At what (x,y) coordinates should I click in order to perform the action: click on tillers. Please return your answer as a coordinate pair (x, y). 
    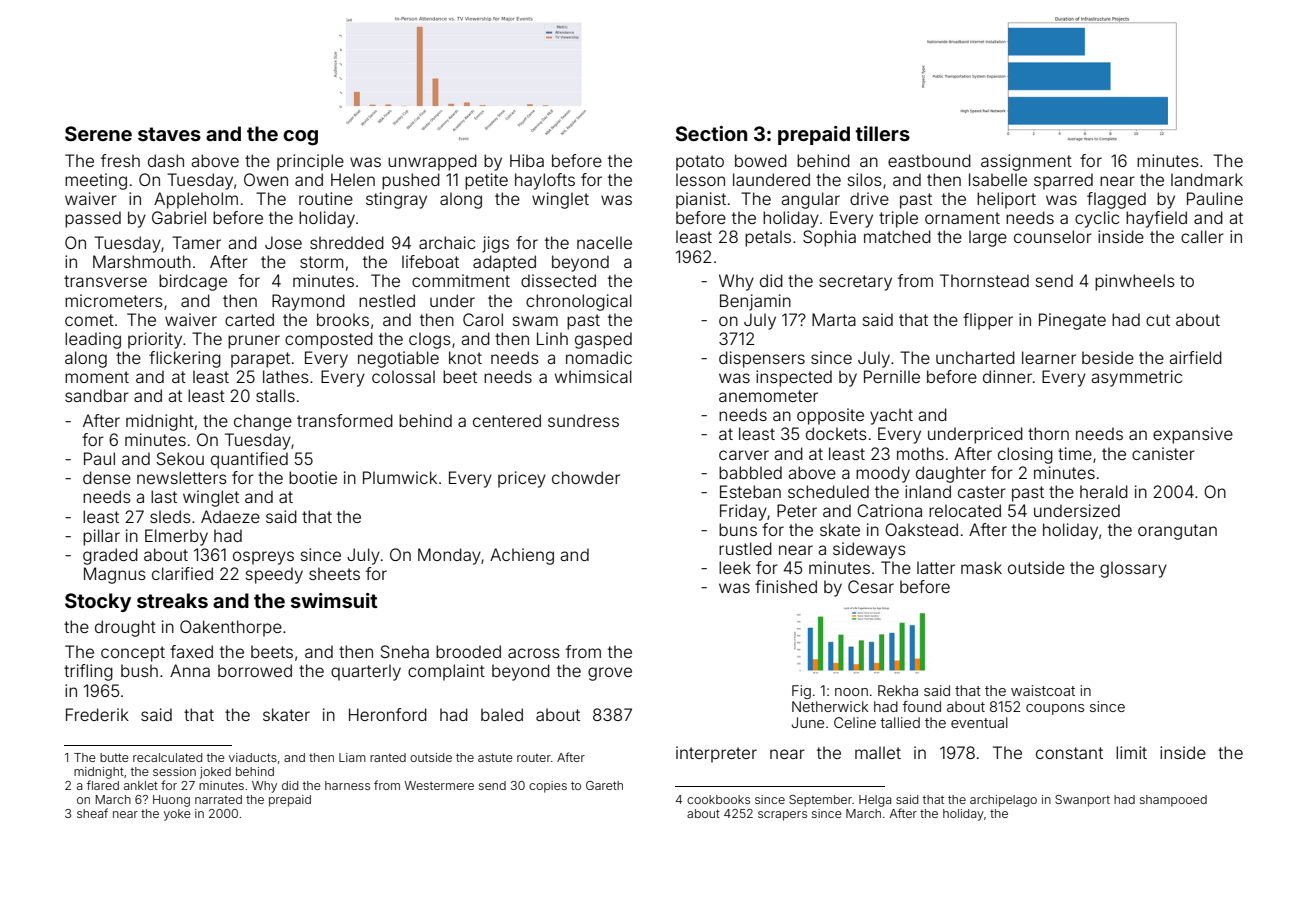
    Looking at the image, I should click on (883, 133).
